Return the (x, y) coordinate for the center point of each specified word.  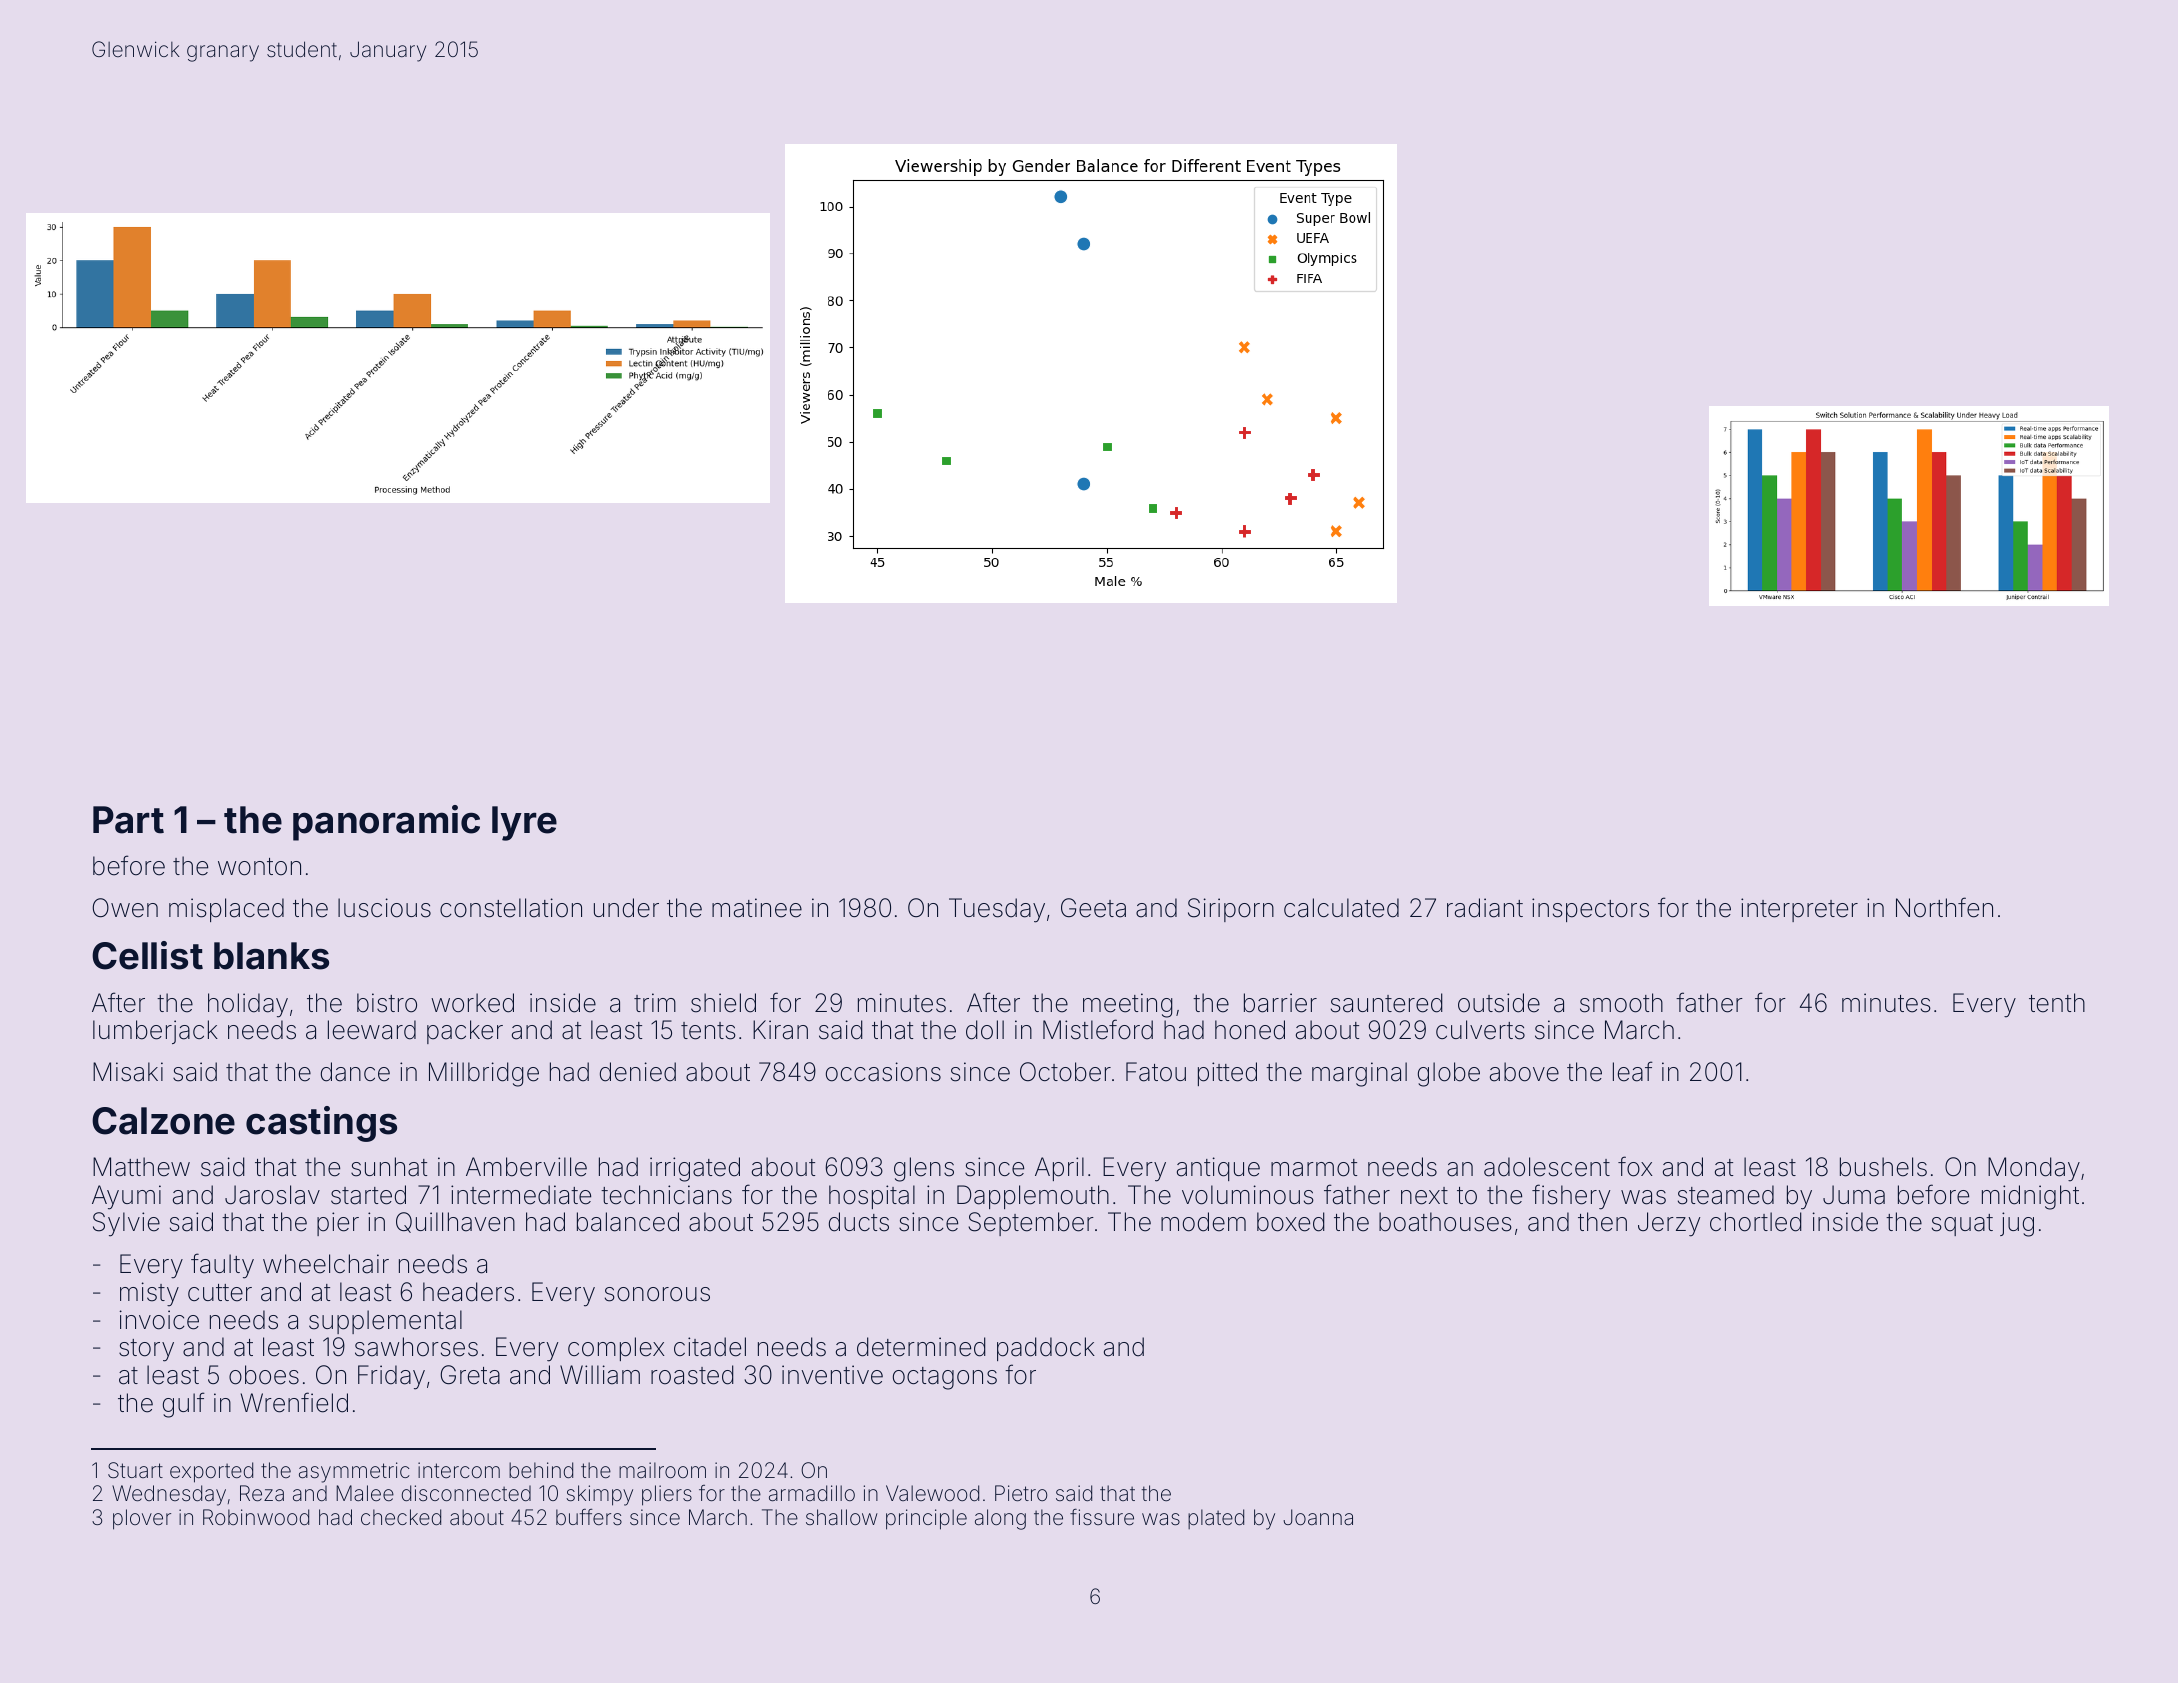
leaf (1633, 1071)
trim (655, 1002)
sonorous (657, 1294)
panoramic (386, 823)
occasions (883, 1072)
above (1524, 1072)
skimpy (599, 1495)
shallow (842, 1517)
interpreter (1799, 910)
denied (638, 1072)
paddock (1046, 1349)
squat (1962, 1225)
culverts (1480, 1030)
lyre (524, 823)
